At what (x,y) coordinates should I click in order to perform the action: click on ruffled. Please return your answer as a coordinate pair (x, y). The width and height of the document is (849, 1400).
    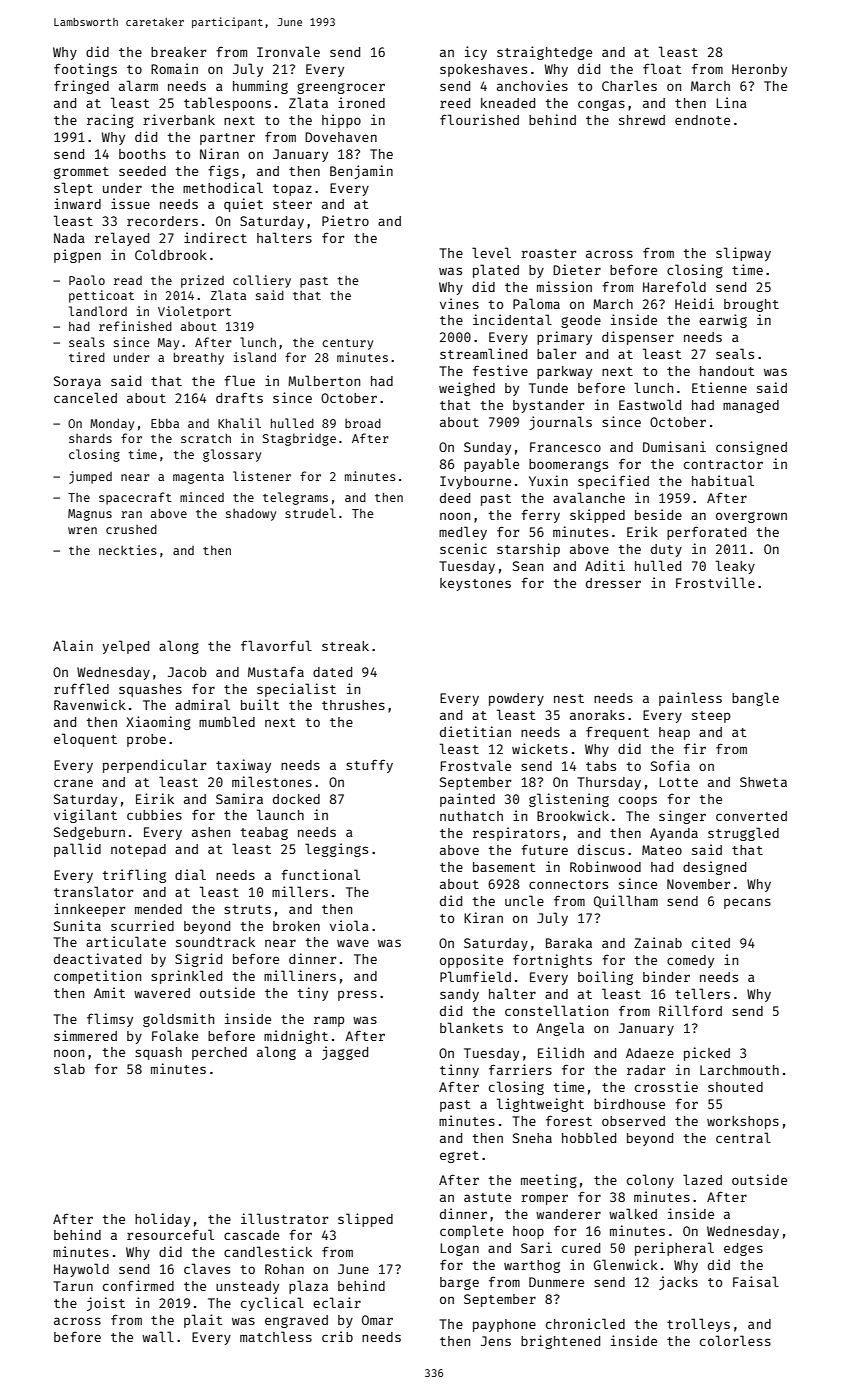
    Looking at the image, I should click on (81, 688).
